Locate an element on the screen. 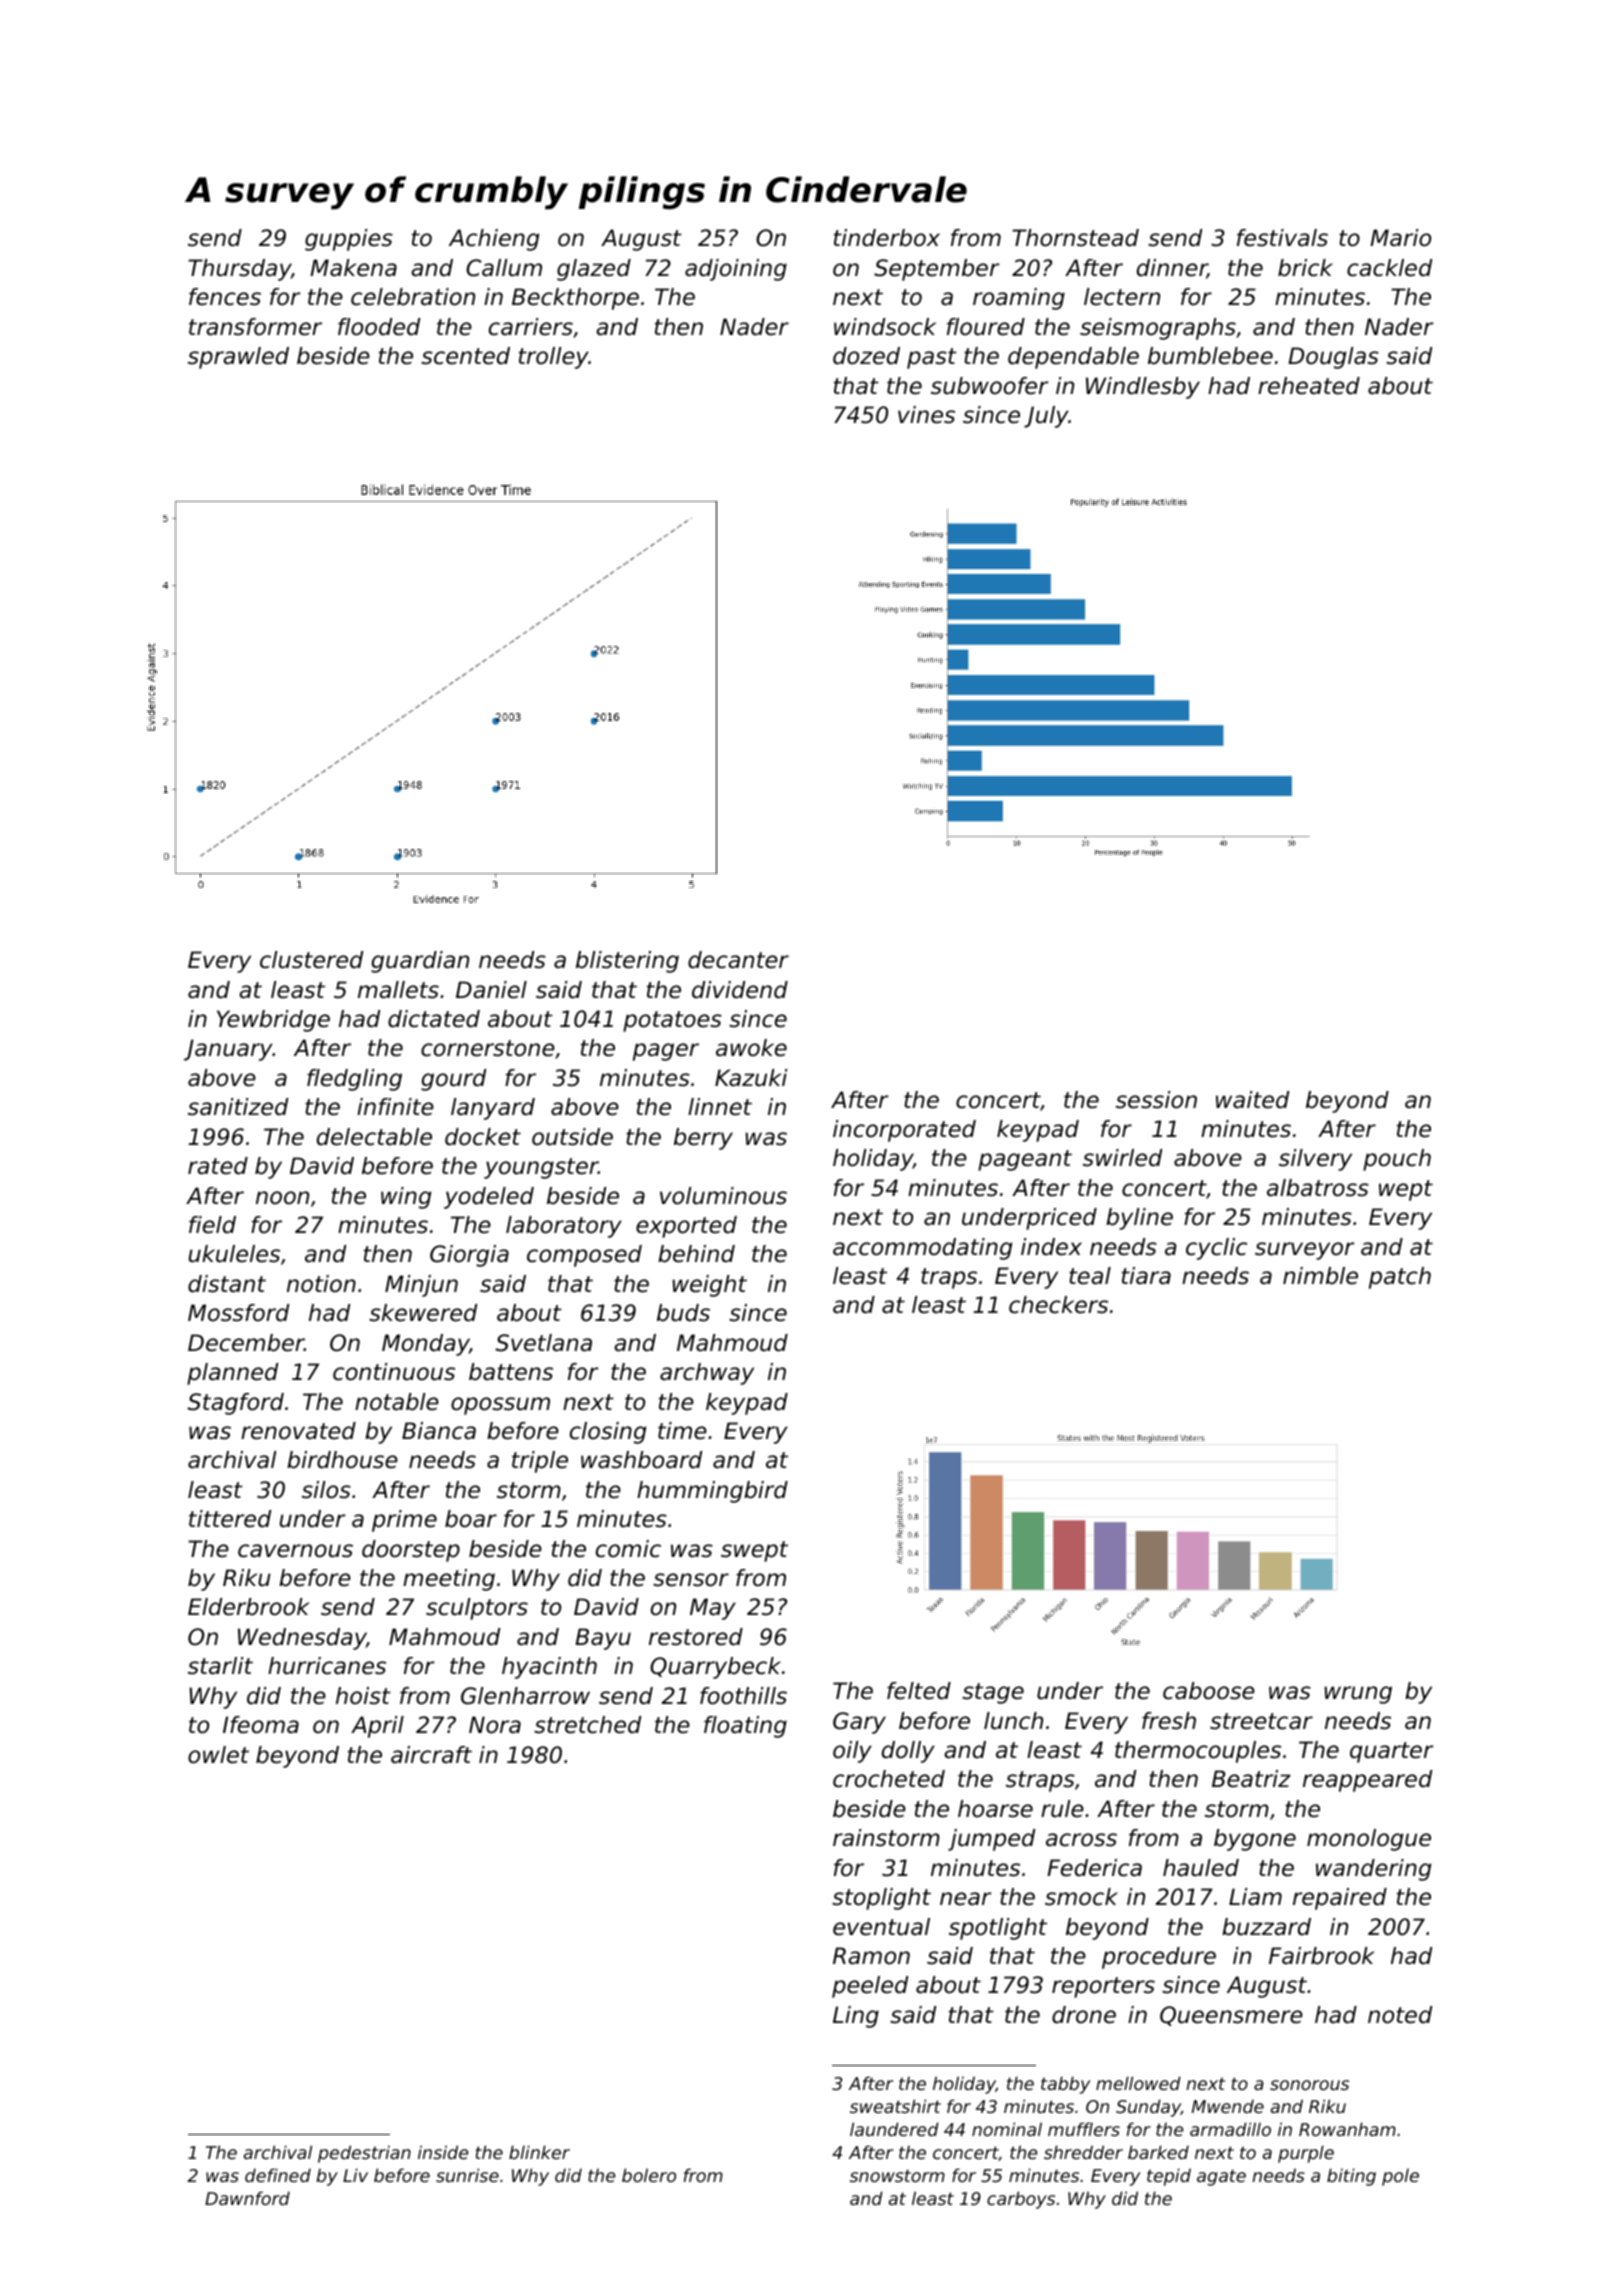 The image size is (1620, 2292). vines is located at coordinates (926, 415).
